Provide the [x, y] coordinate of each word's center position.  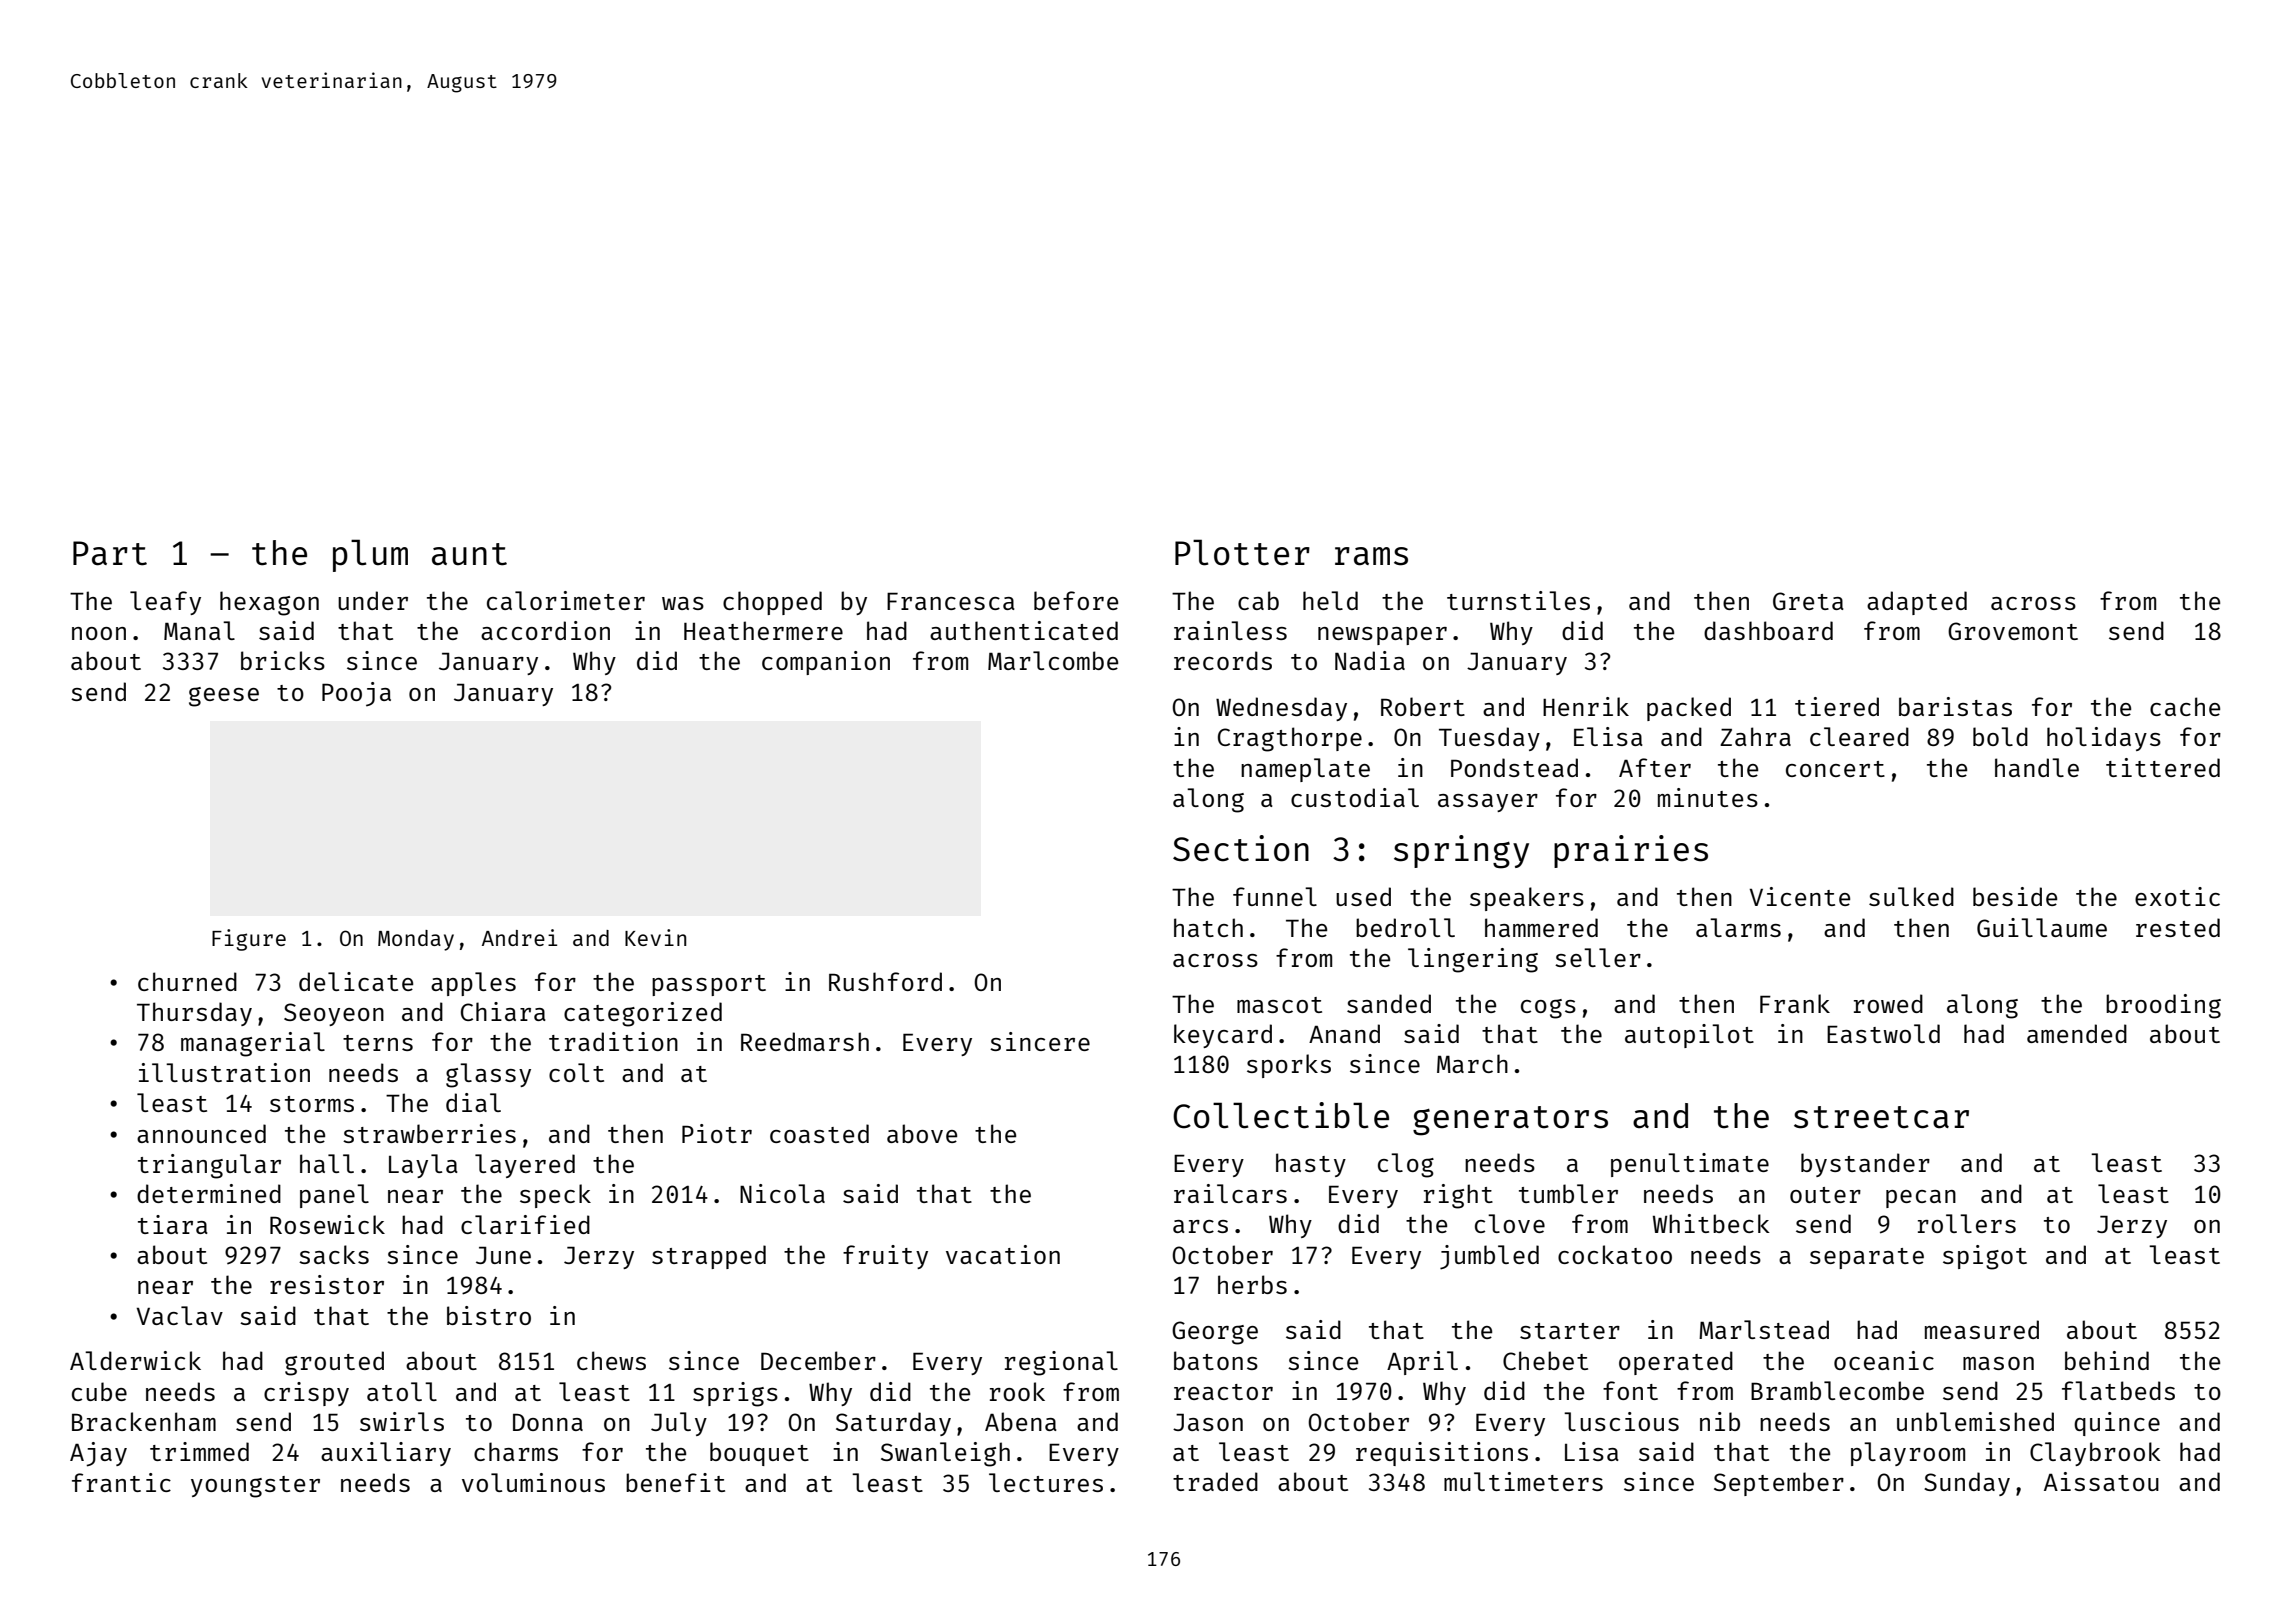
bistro [489, 1315]
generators [1510, 1121]
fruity [885, 1257]
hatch [1208, 927]
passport [709, 985]
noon [99, 633]
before [1076, 600]
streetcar [1881, 1117]
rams [1371, 556]
